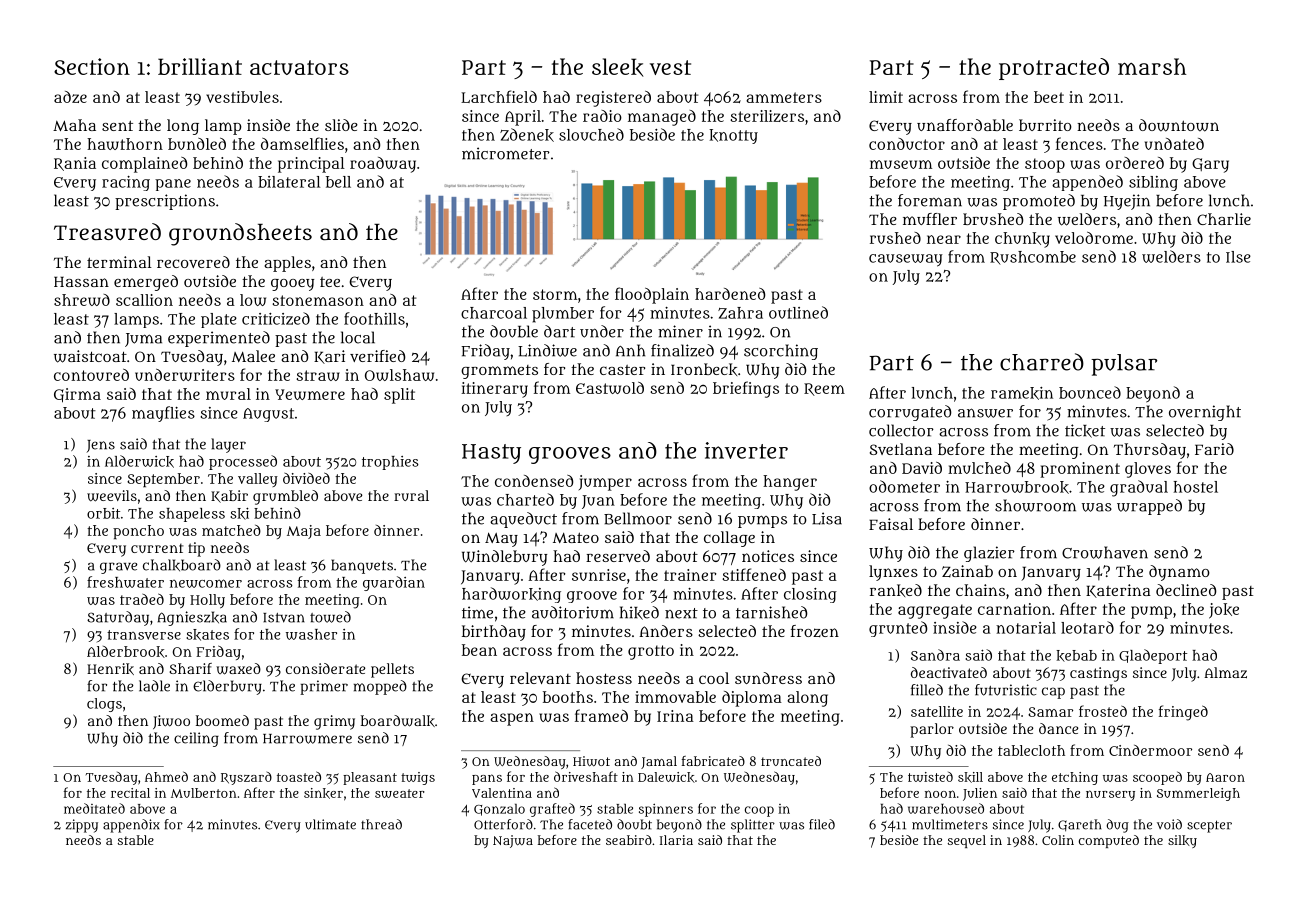 Image resolution: width=1308 pixels, height=924 pixels. What do you see at coordinates (240, 234) in the page?
I see `groundsheets` at bounding box center [240, 234].
